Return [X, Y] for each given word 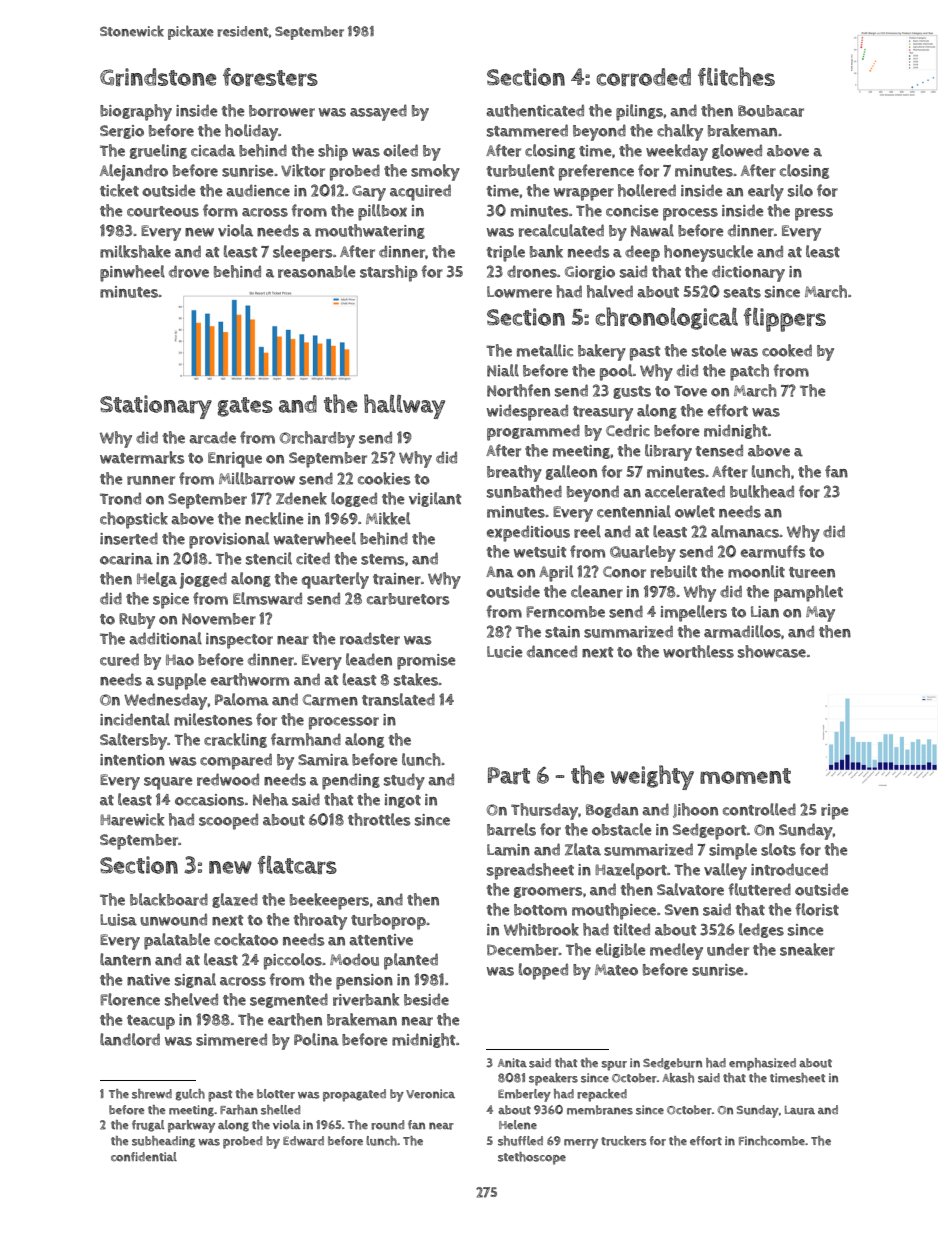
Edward [303, 1141]
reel [587, 531]
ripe [835, 812]
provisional [229, 540]
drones [532, 271]
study [404, 781]
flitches [736, 76]
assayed [378, 112]
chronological [667, 318]
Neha [270, 799]
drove [189, 271]
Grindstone [158, 77]
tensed [719, 450]
